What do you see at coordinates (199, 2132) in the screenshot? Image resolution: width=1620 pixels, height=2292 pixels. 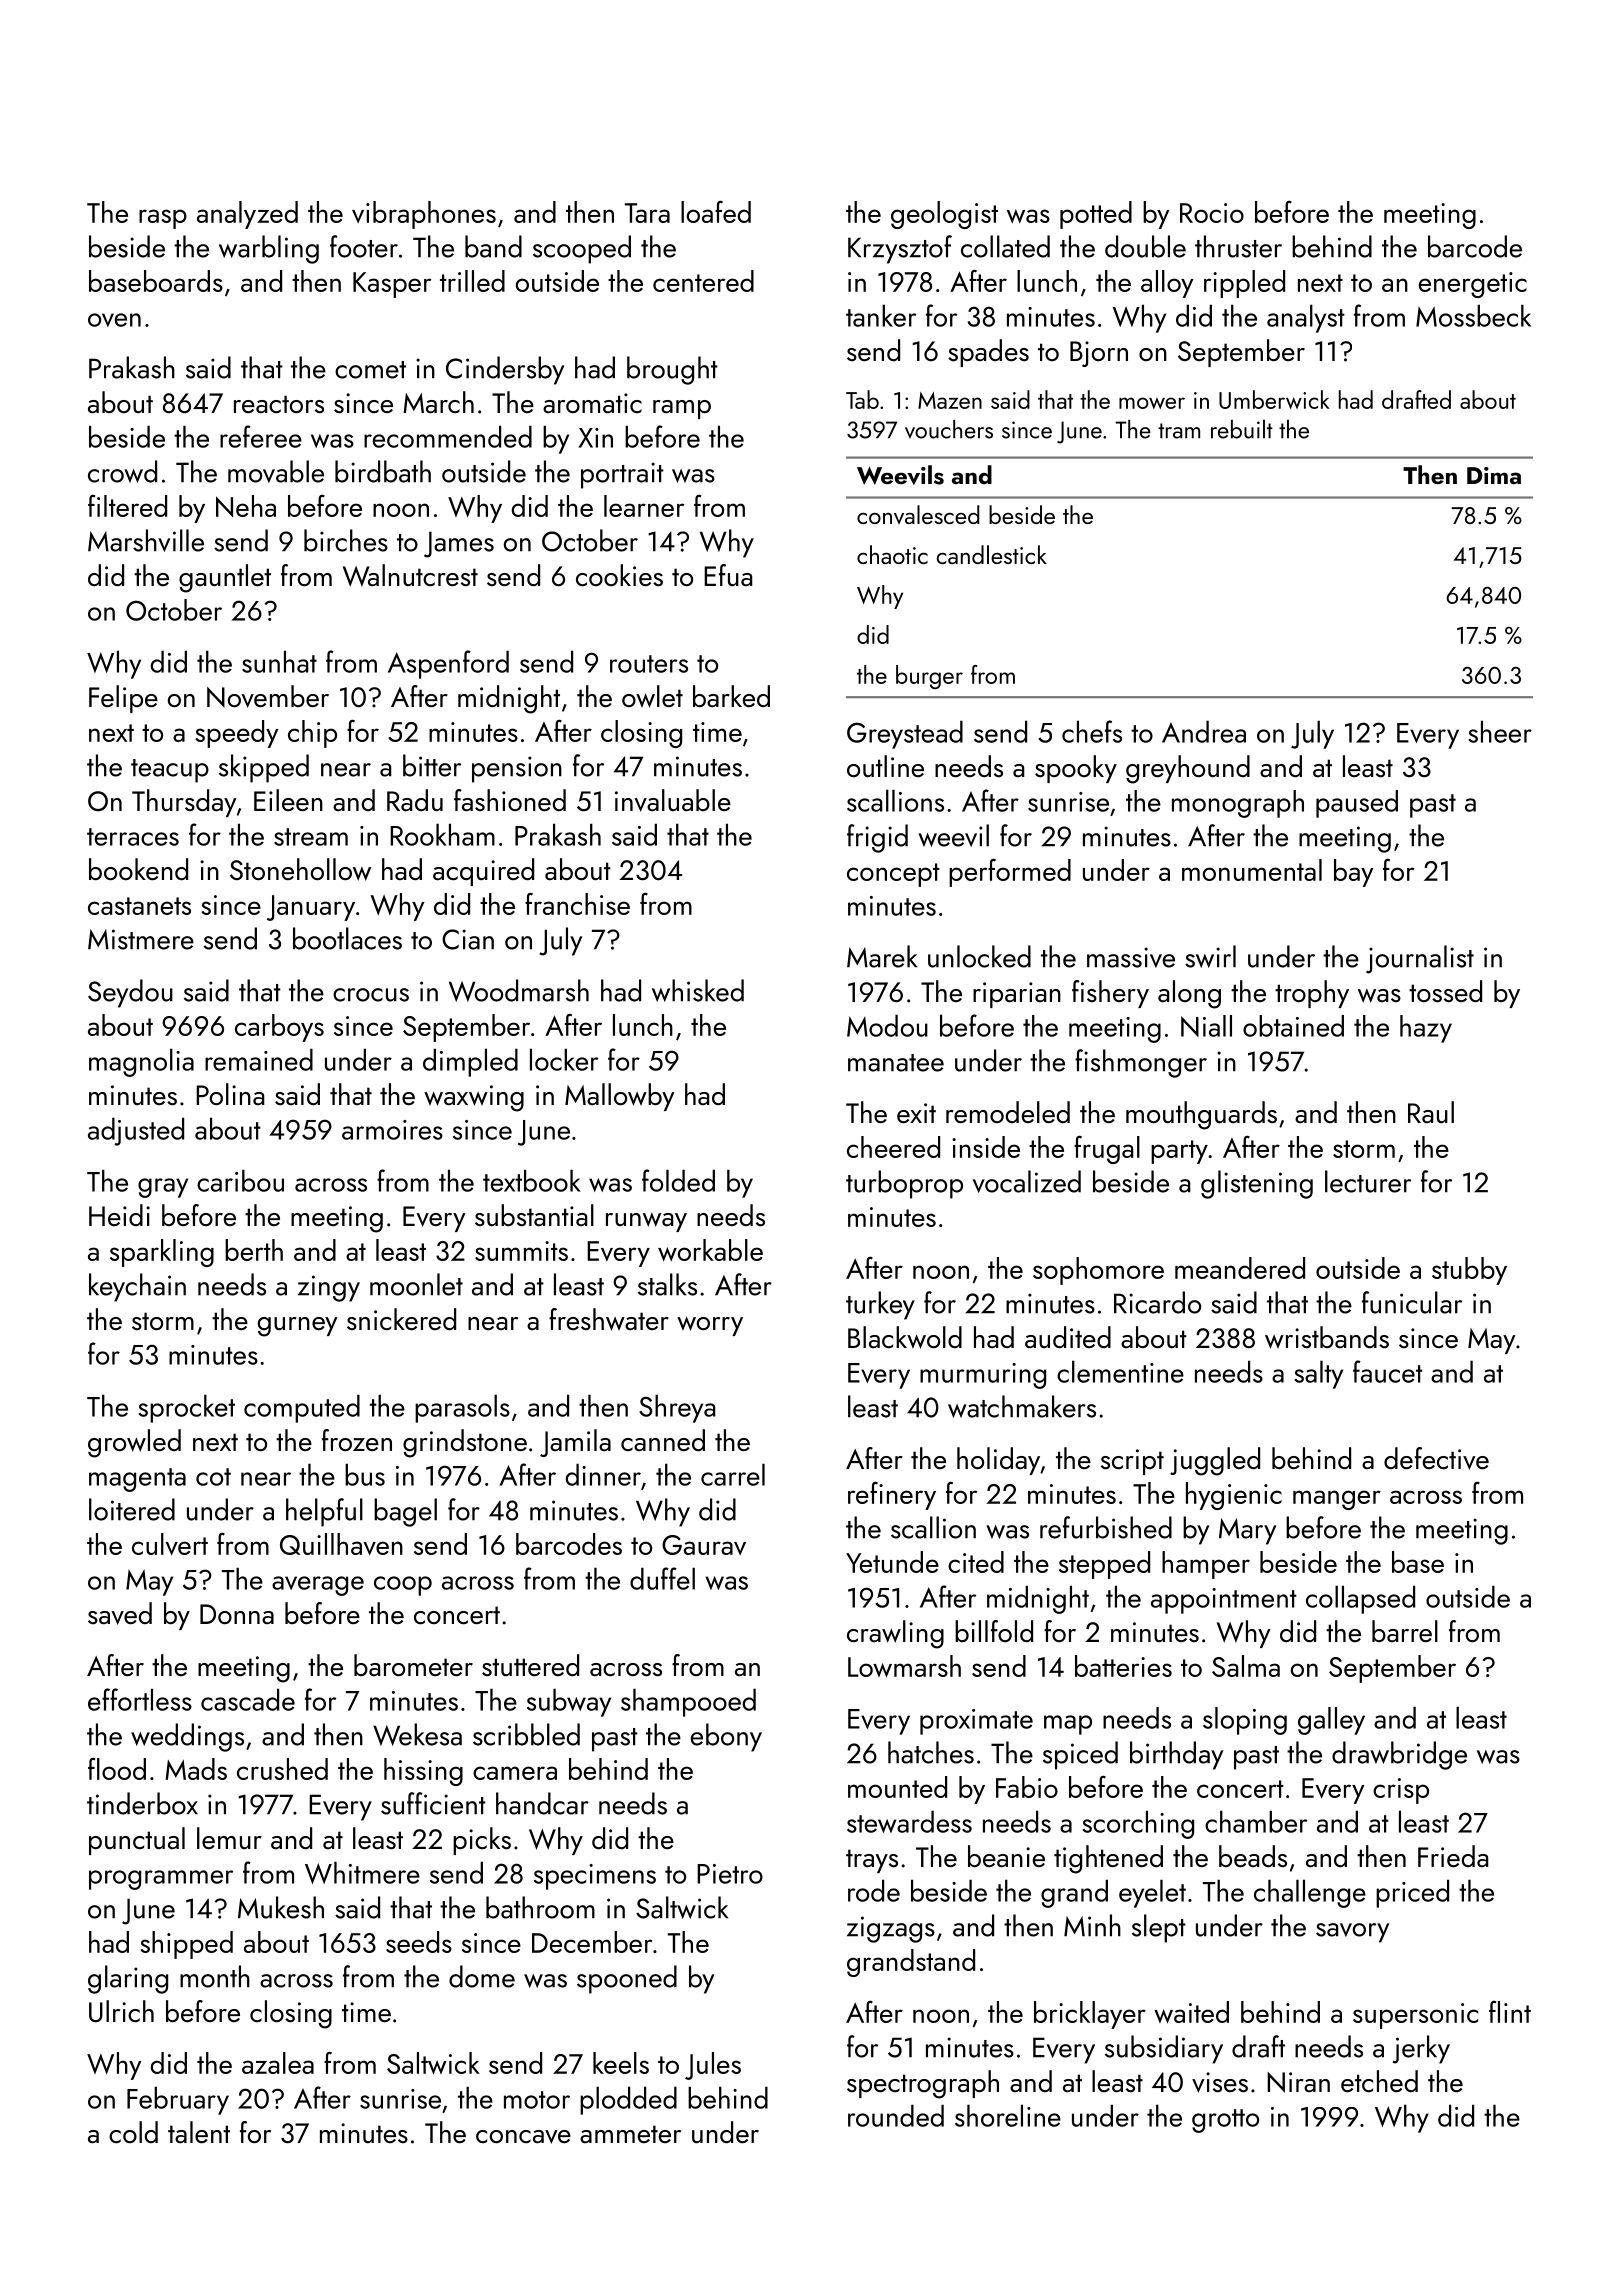 I see `talent` at bounding box center [199, 2132].
